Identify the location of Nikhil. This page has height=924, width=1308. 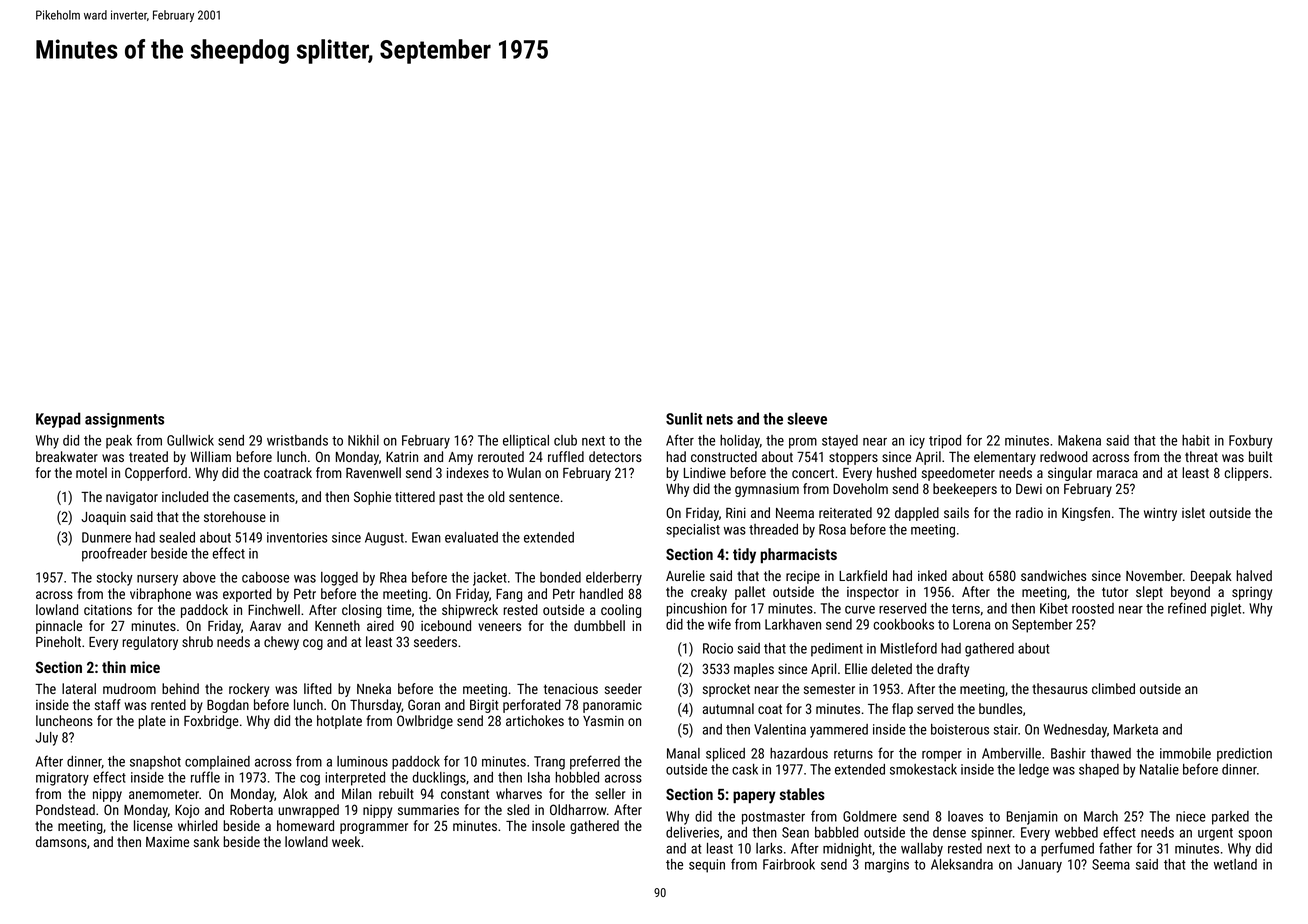
(363, 440).
